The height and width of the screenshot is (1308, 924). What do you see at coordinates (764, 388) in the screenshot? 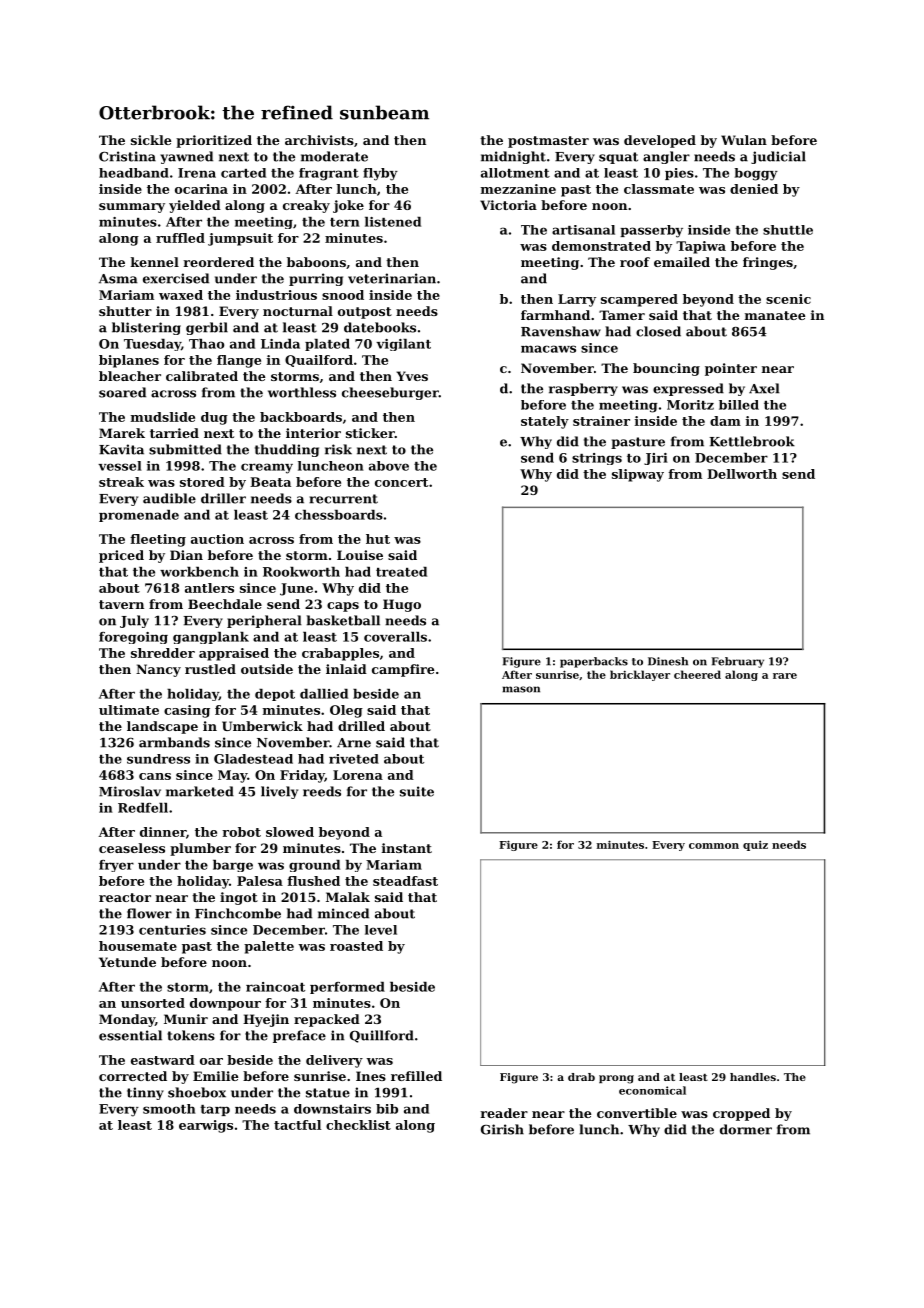
I see `Axel` at bounding box center [764, 388].
